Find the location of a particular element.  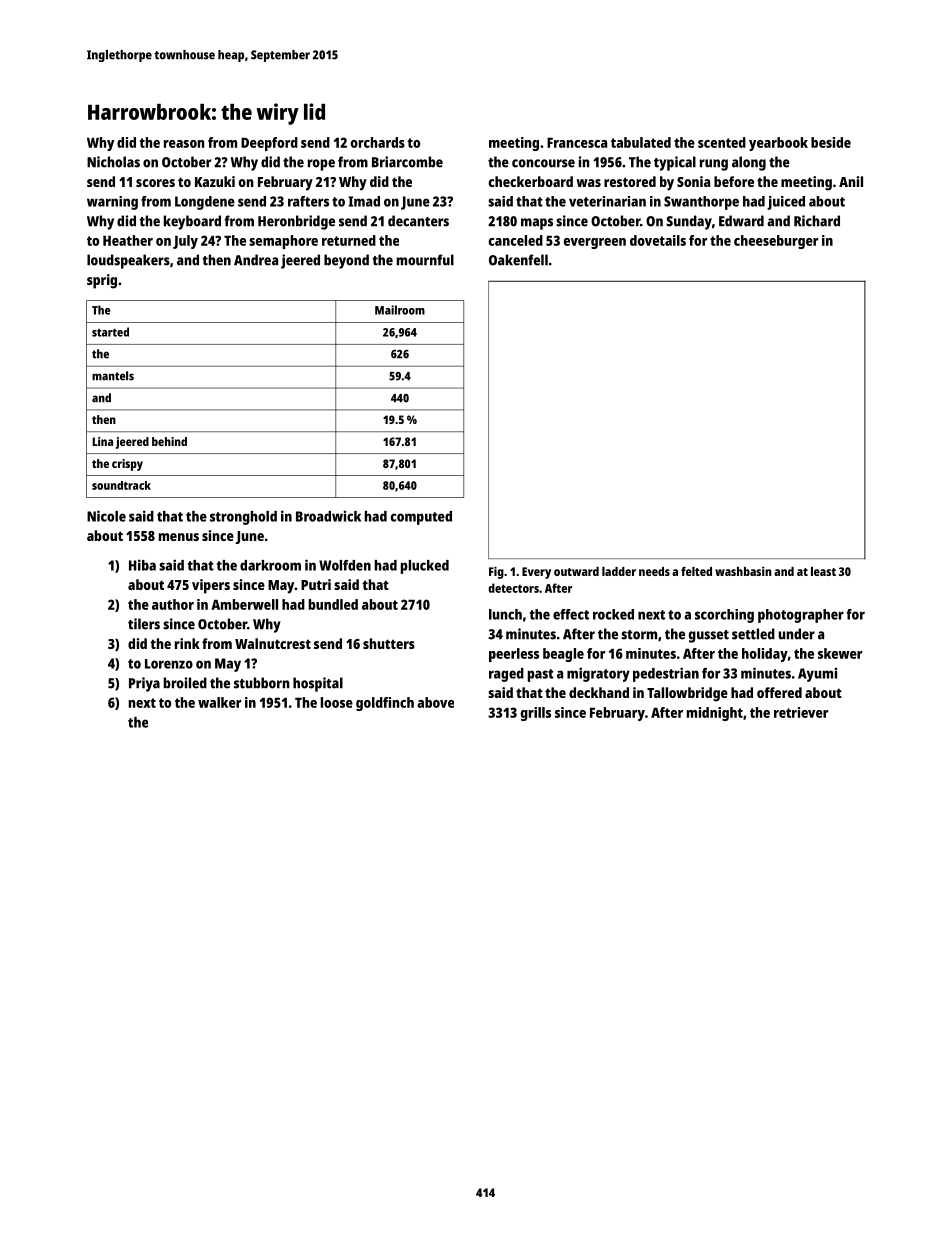

stubborn is located at coordinates (262, 683).
